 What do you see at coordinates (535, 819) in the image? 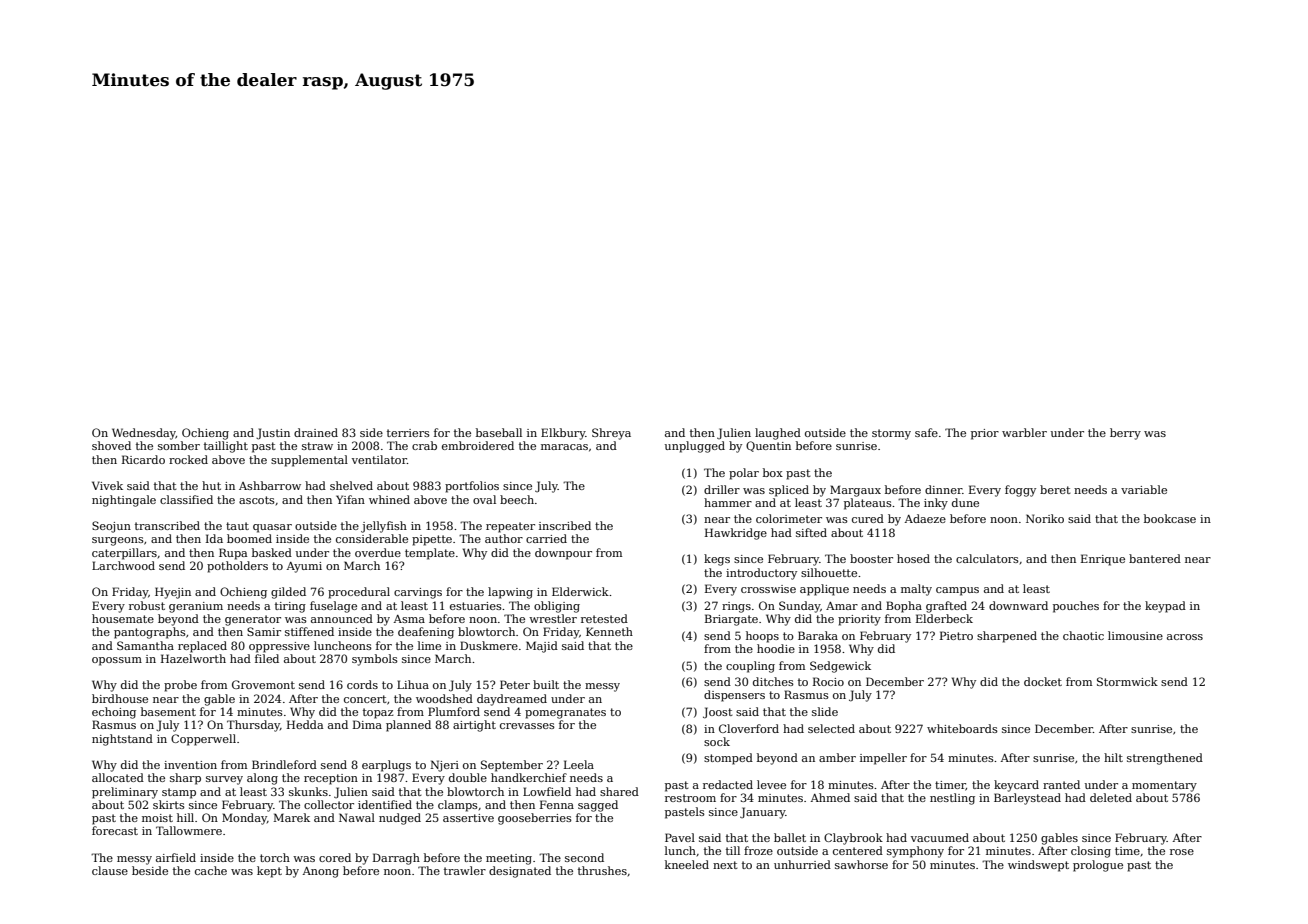
I see `gooseberries` at bounding box center [535, 819].
